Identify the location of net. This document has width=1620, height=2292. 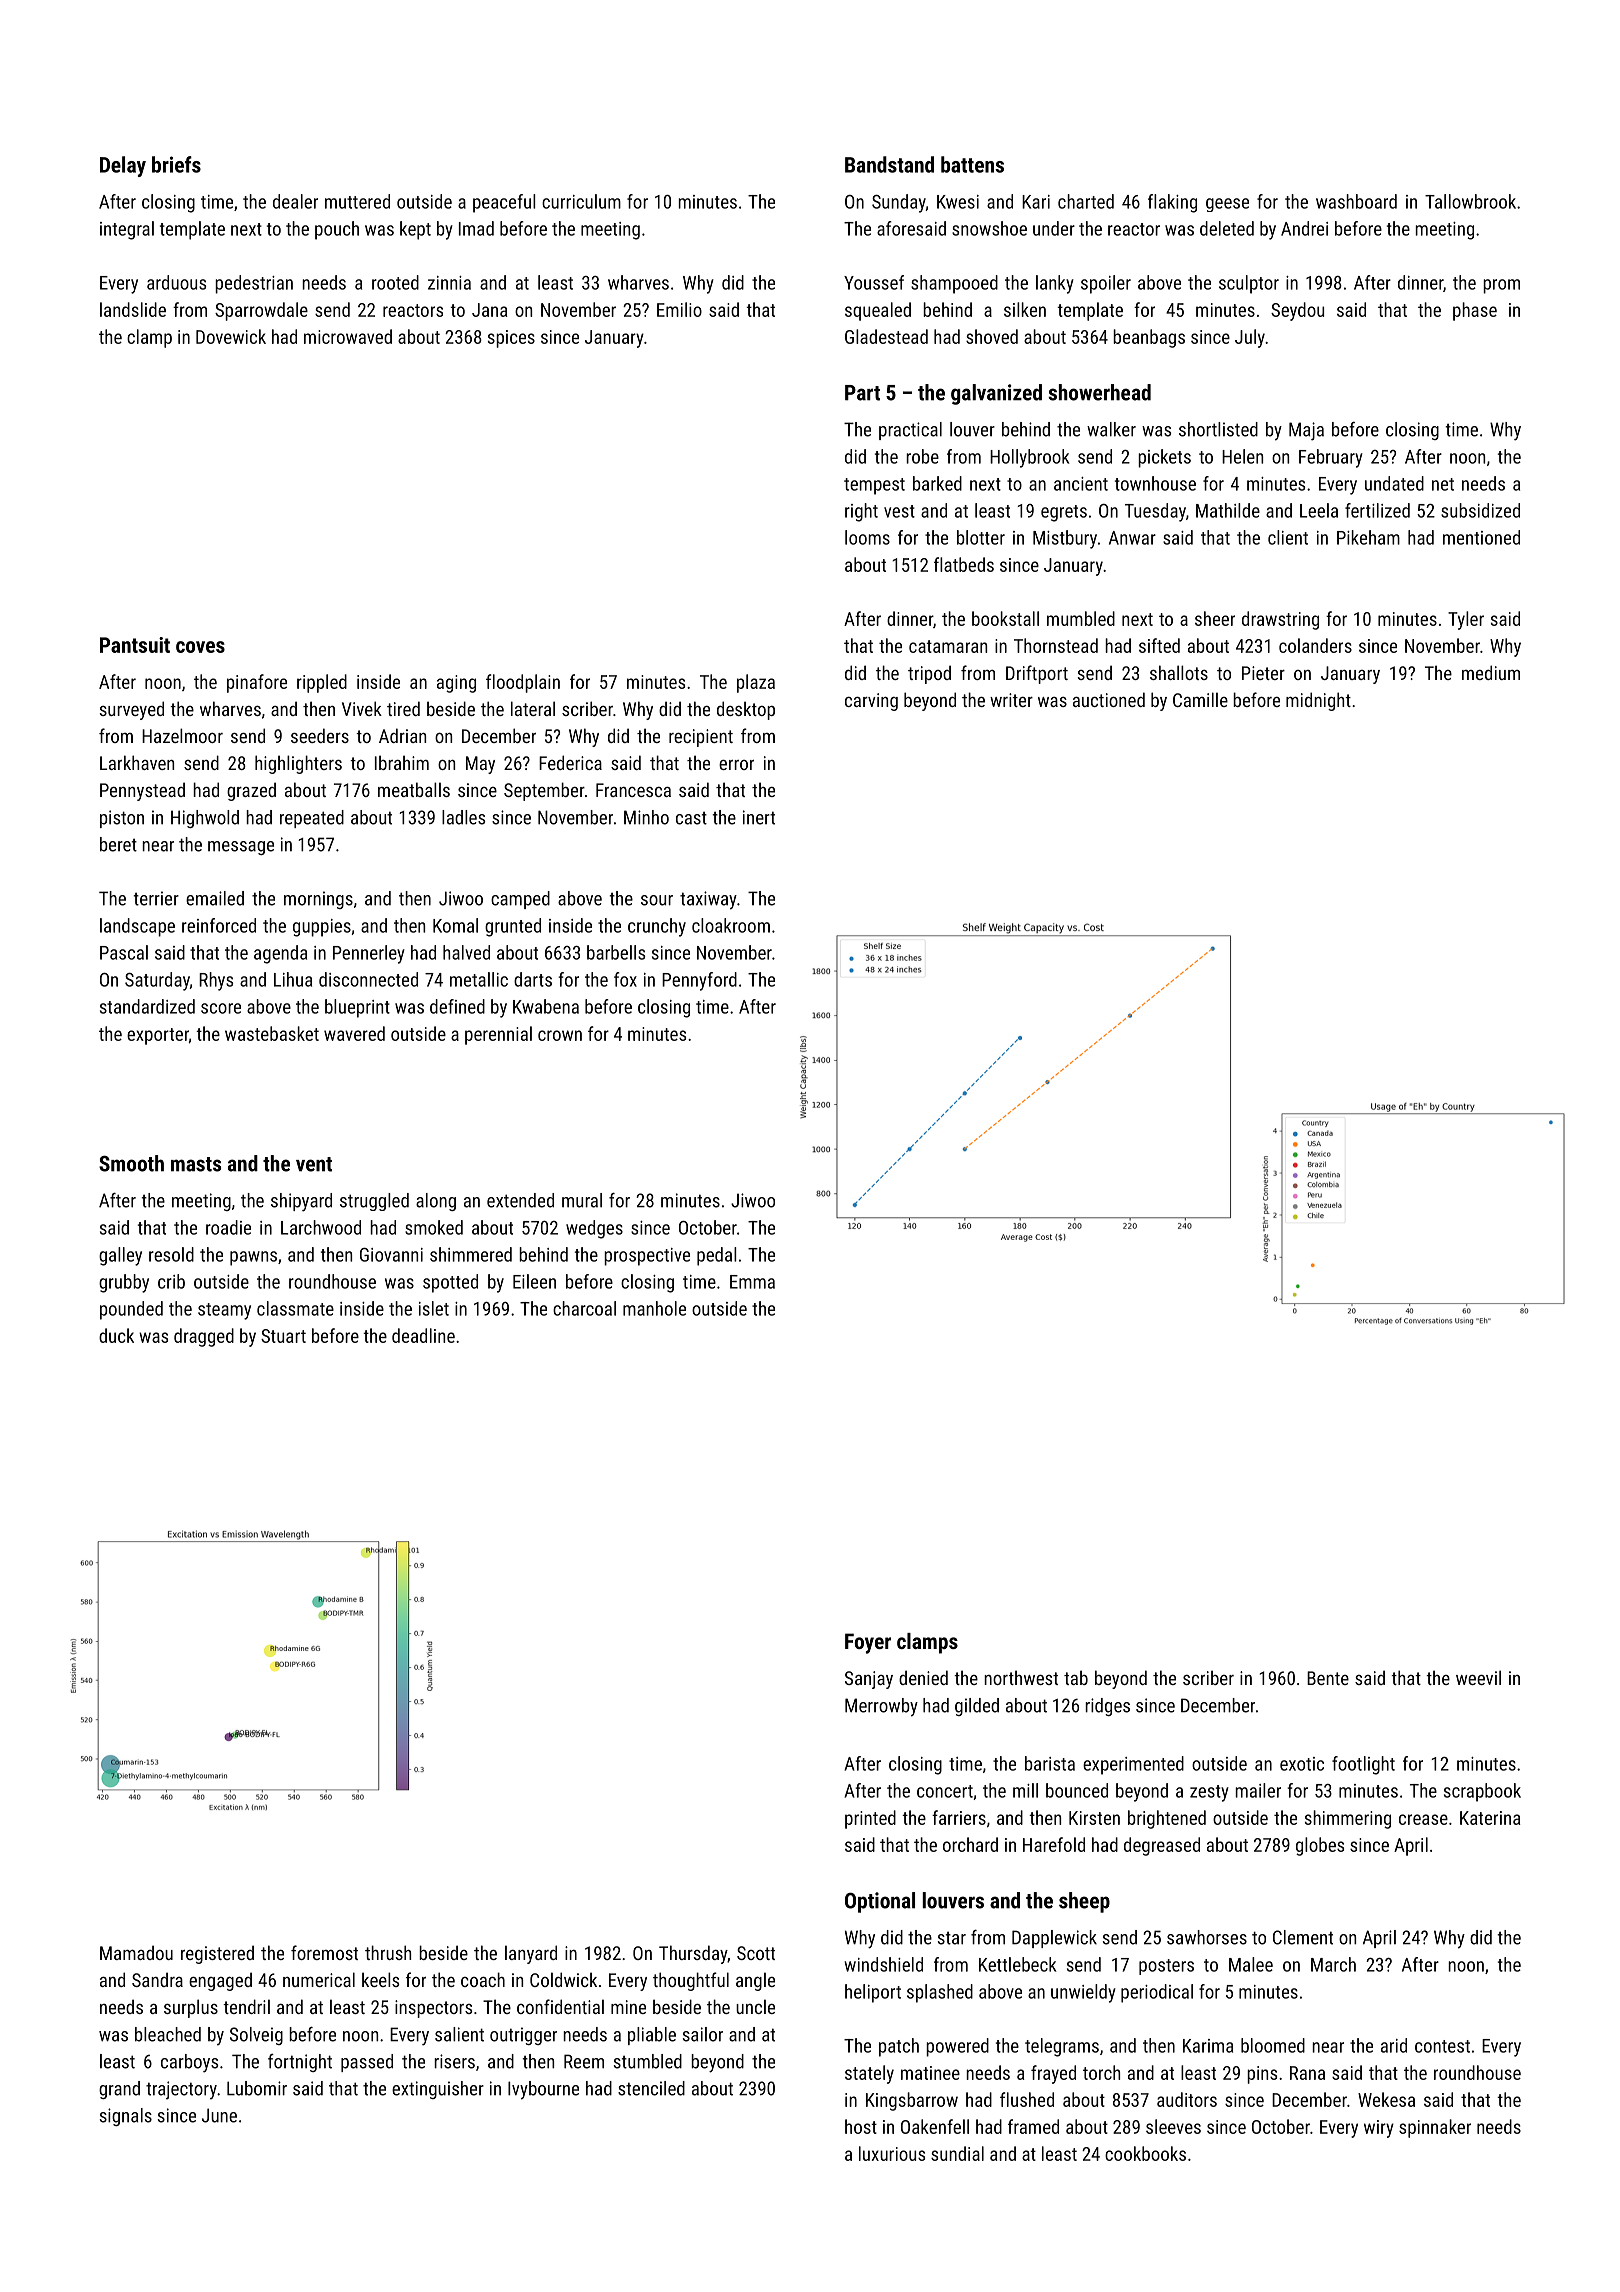
(1443, 484).
